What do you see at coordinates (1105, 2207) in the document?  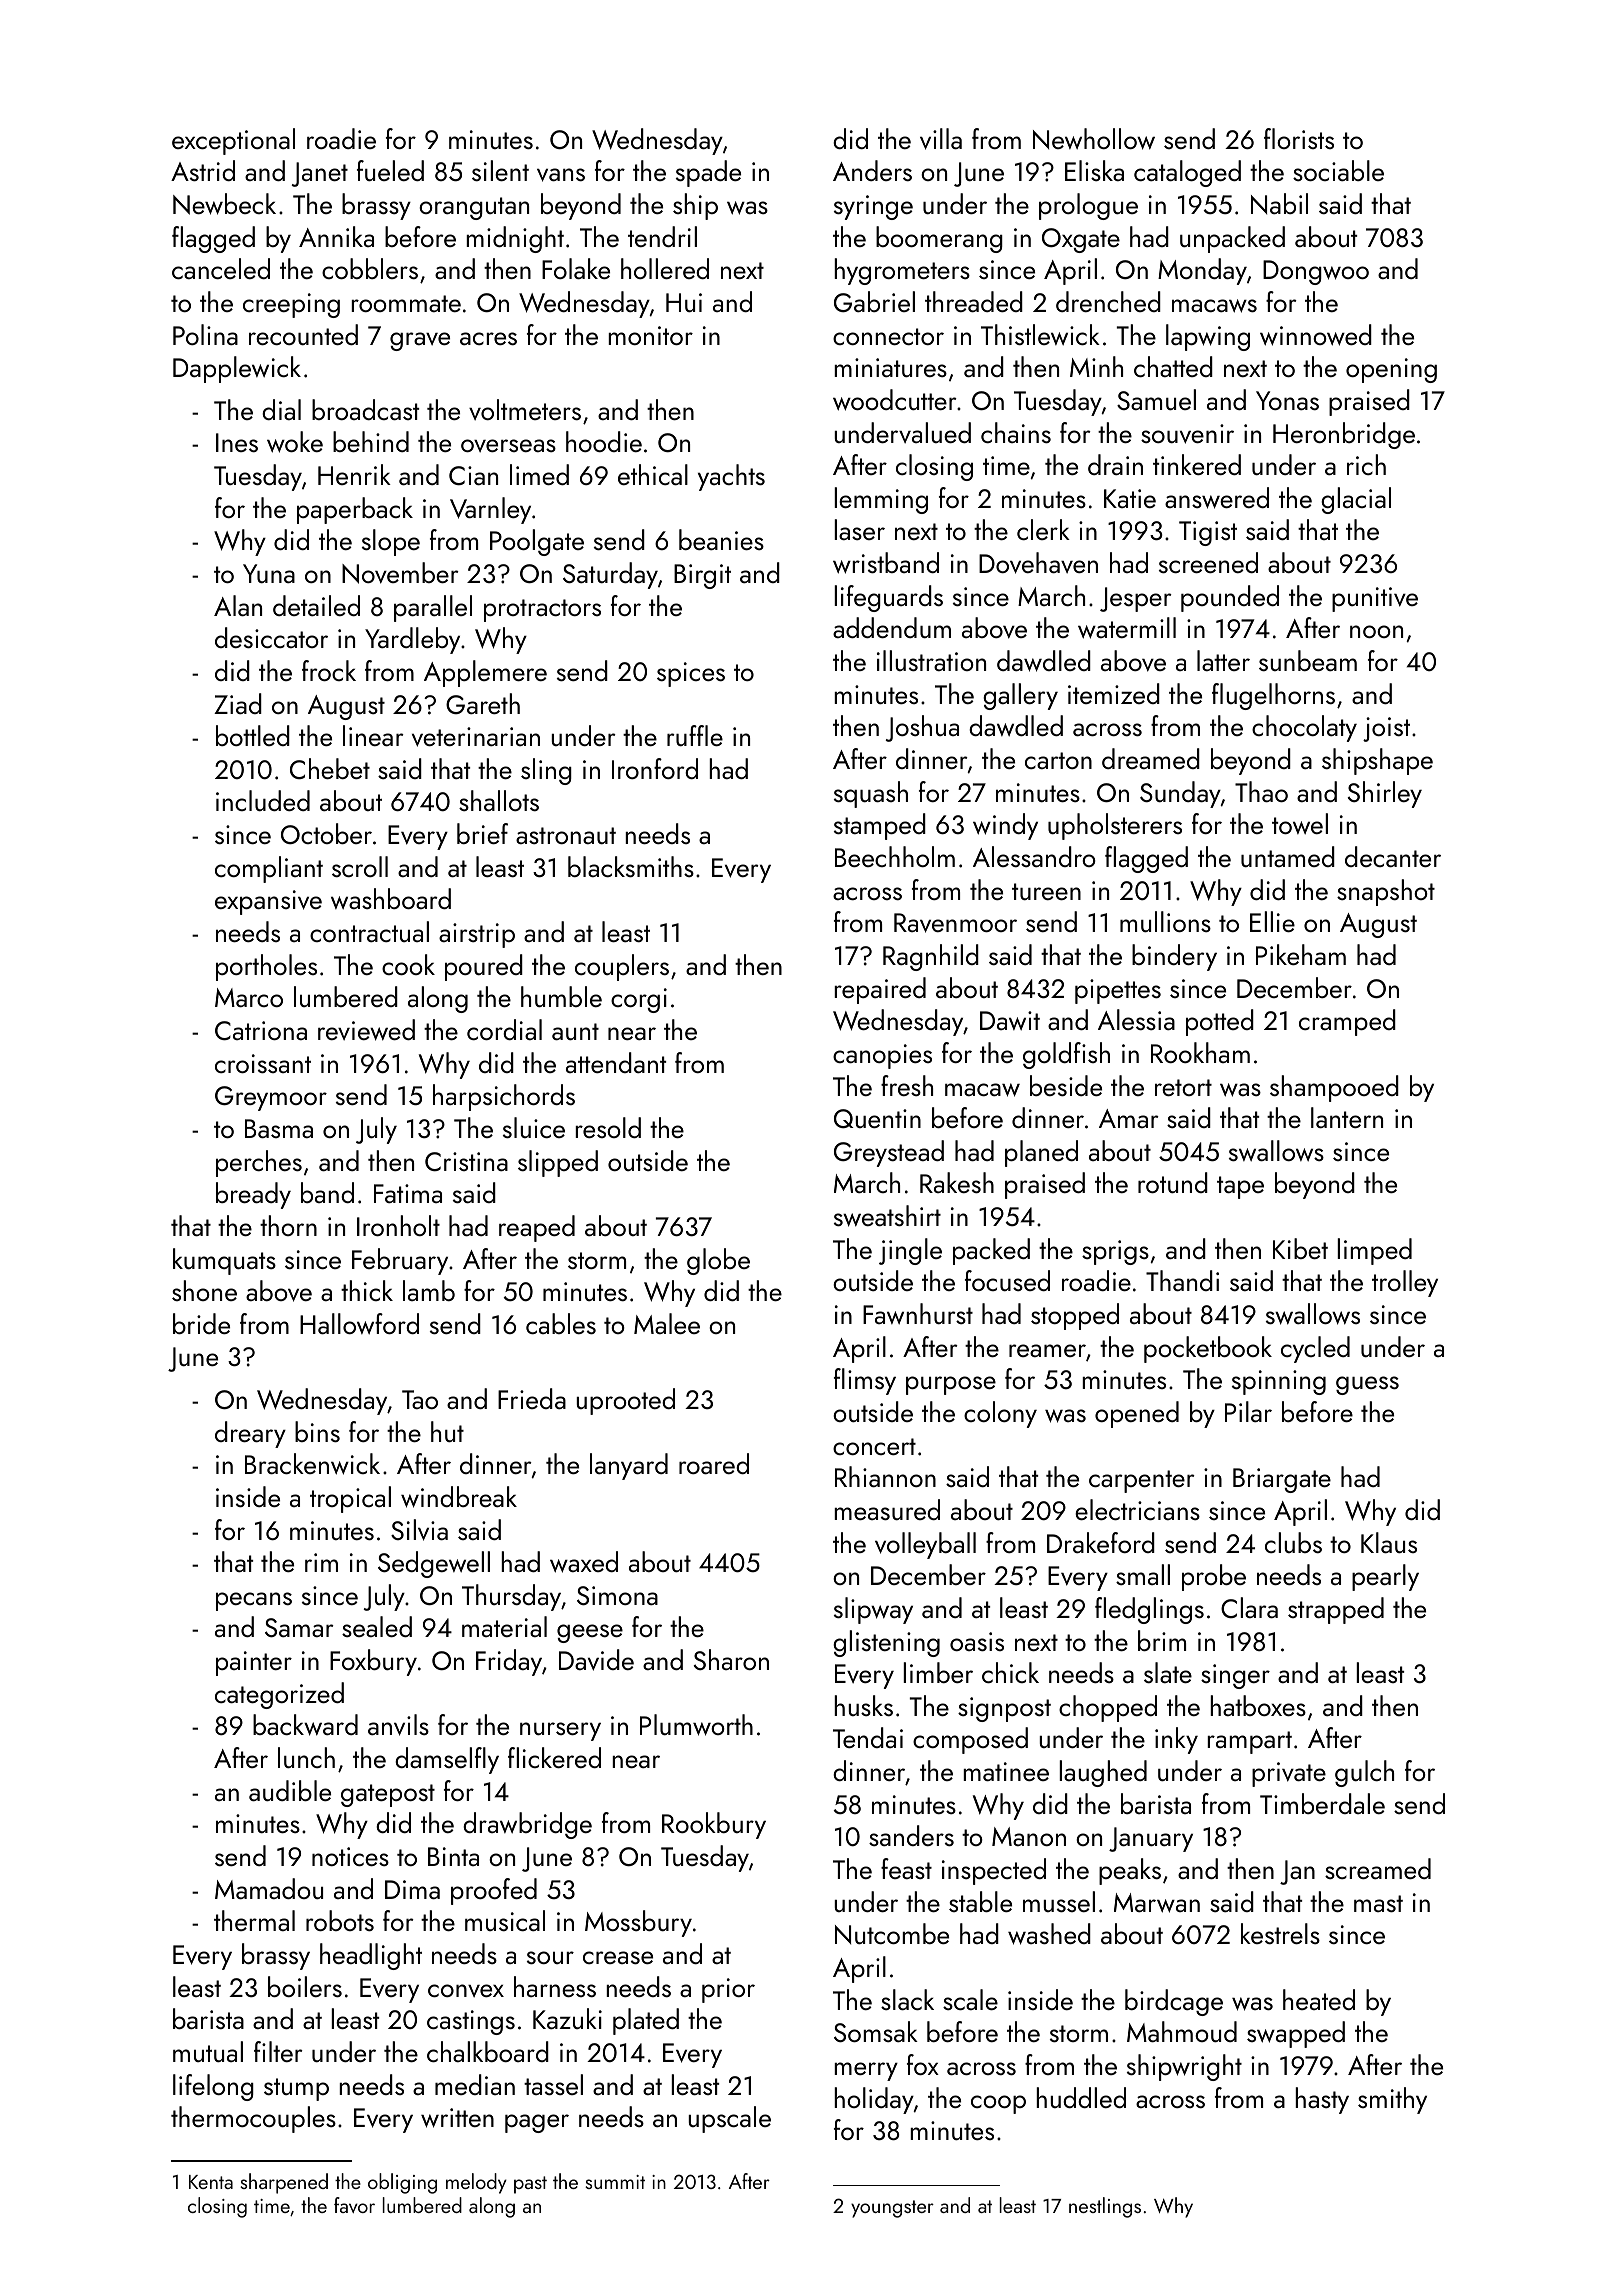 I see `nestlings` at bounding box center [1105, 2207].
